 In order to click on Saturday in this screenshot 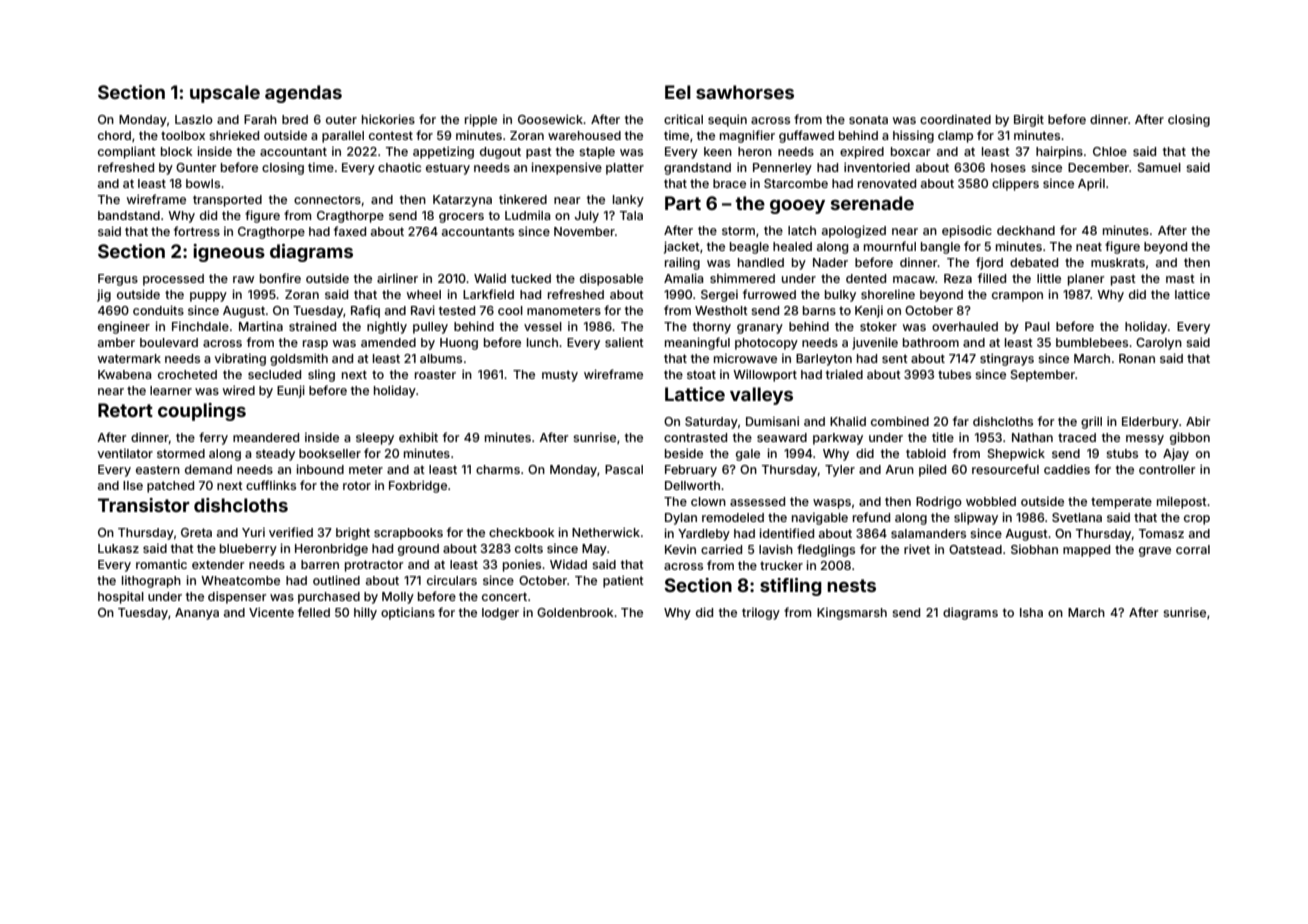, I will do `click(711, 423)`.
